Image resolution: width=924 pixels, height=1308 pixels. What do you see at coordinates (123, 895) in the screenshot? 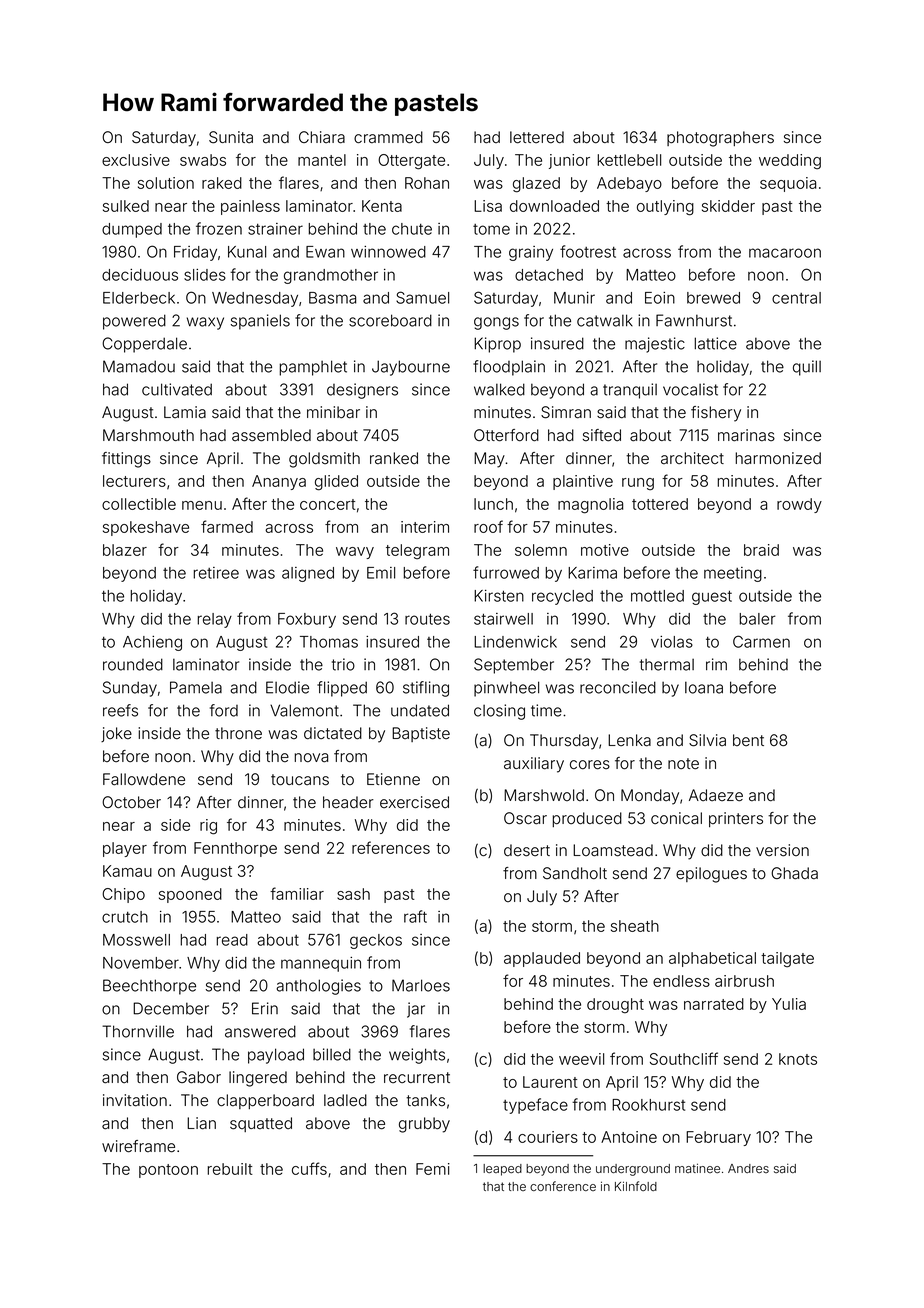
I see `Chipo` at bounding box center [123, 895].
